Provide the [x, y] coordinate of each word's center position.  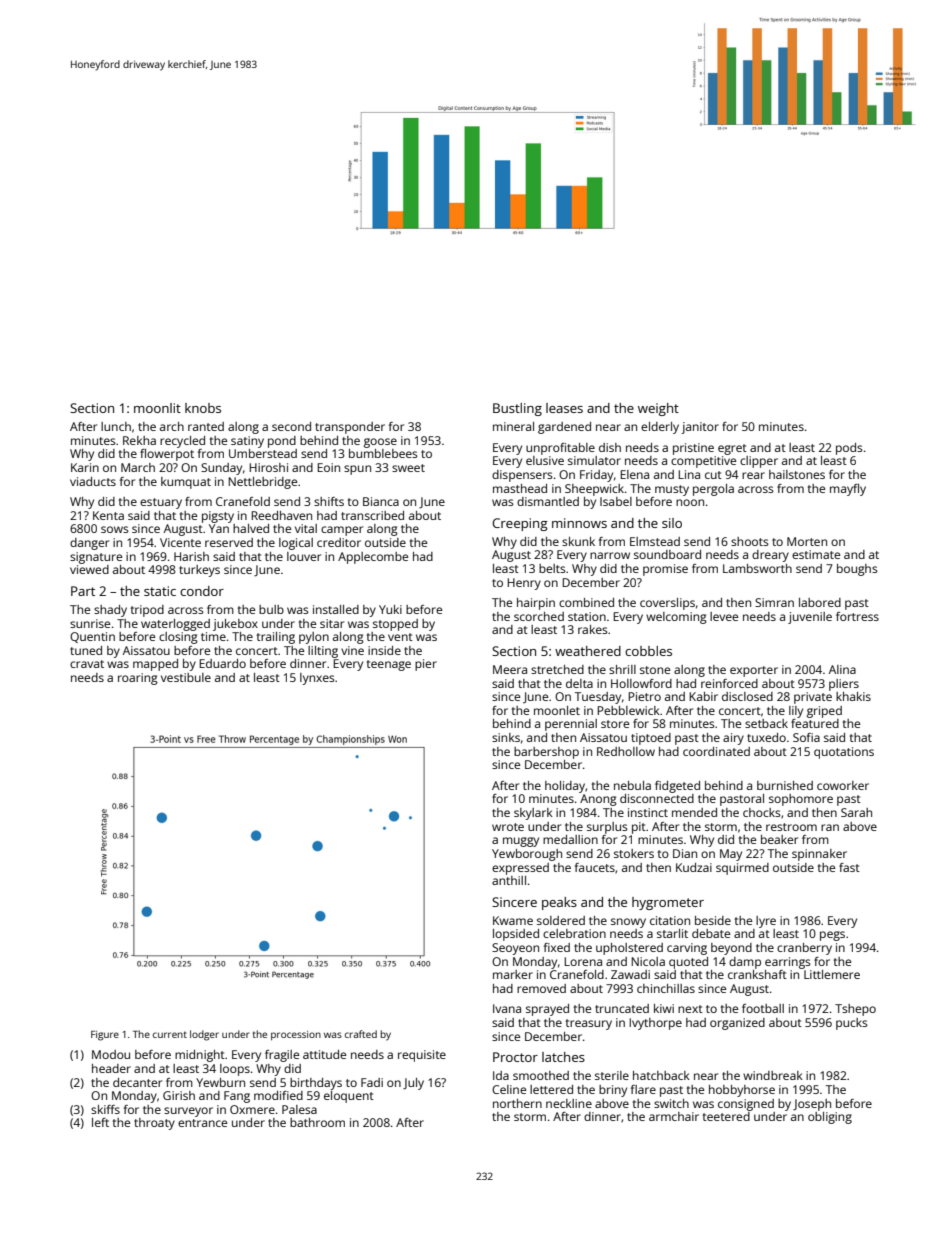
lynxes [317, 679]
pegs [832, 936]
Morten [807, 541]
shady [110, 611]
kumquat [186, 483]
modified [278, 1095]
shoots [750, 541]
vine [352, 650]
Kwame [513, 920]
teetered [726, 1116]
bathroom [317, 1122]
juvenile [810, 618]
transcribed [372, 515]
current [170, 1034]
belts [552, 568]
